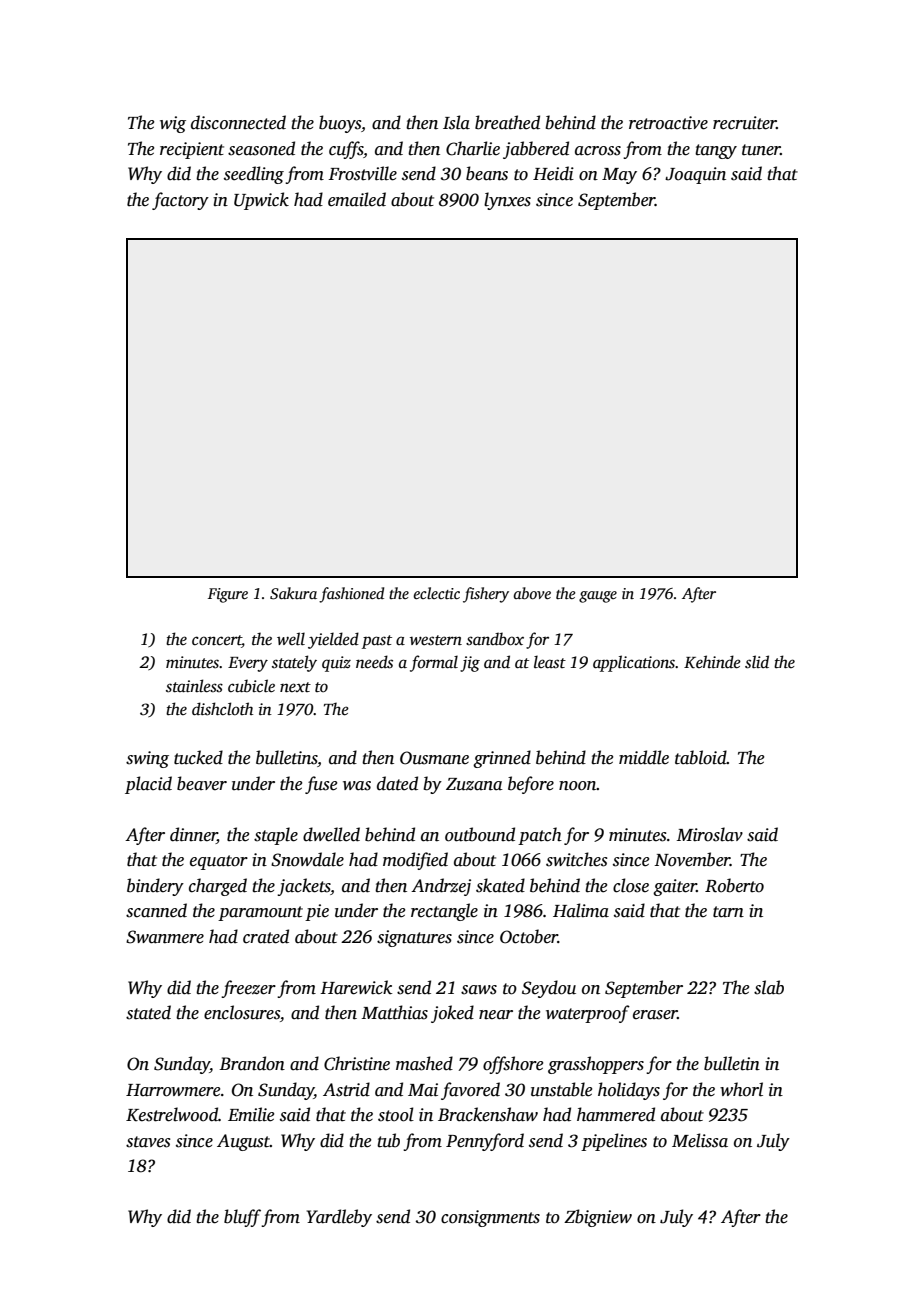 Image resolution: width=924 pixels, height=1314 pixels. What do you see at coordinates (242, 1218) in the page?
I see `bluff` at bounding box center [242, 1218].
